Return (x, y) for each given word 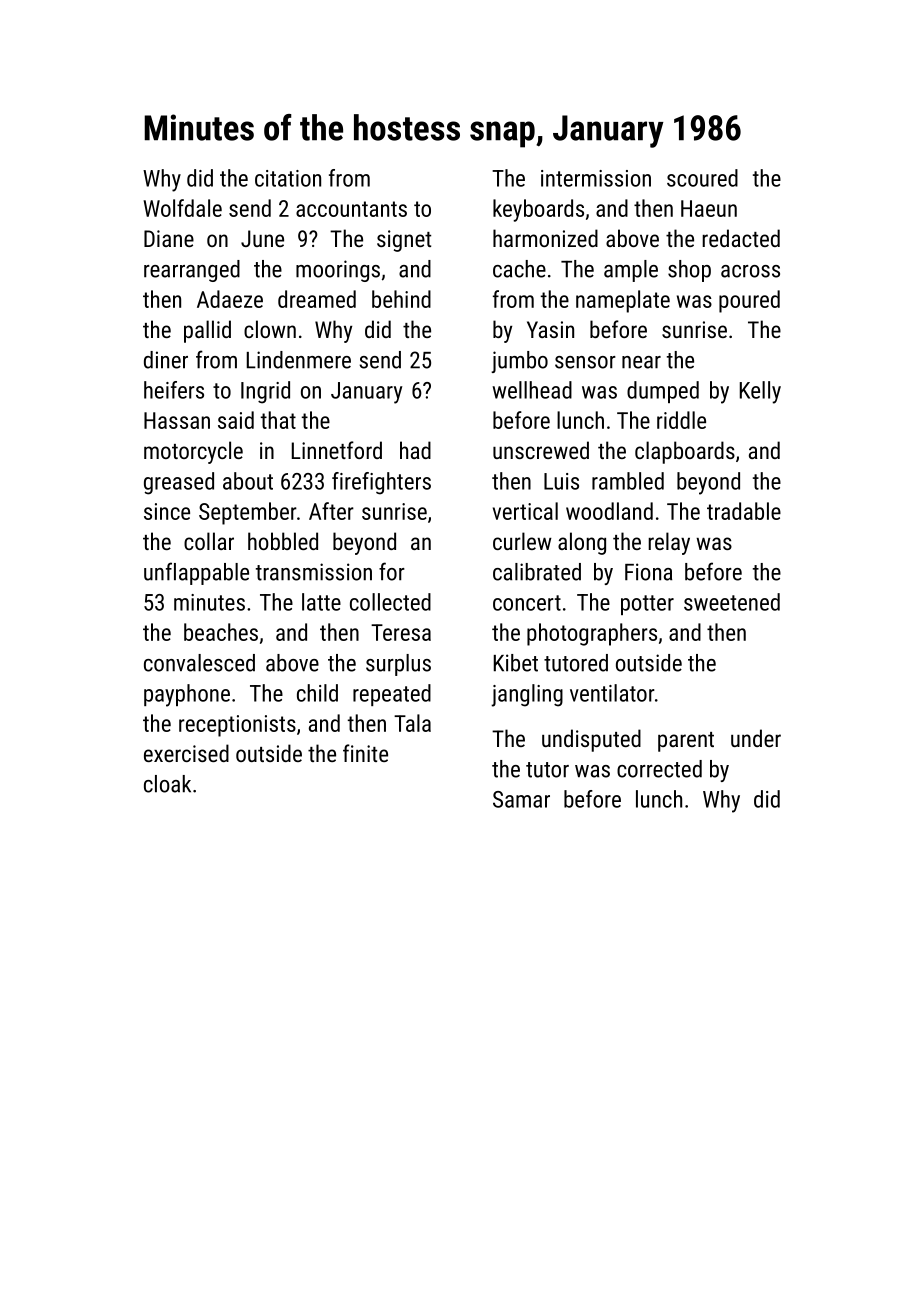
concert (527, 603)
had (415, 450)
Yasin (550, 329)
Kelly (760, 392)
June (262, 238)
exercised (186, 753)
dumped (663, 392)
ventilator (612, 693)
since (167, 511)
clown (270, 329)
